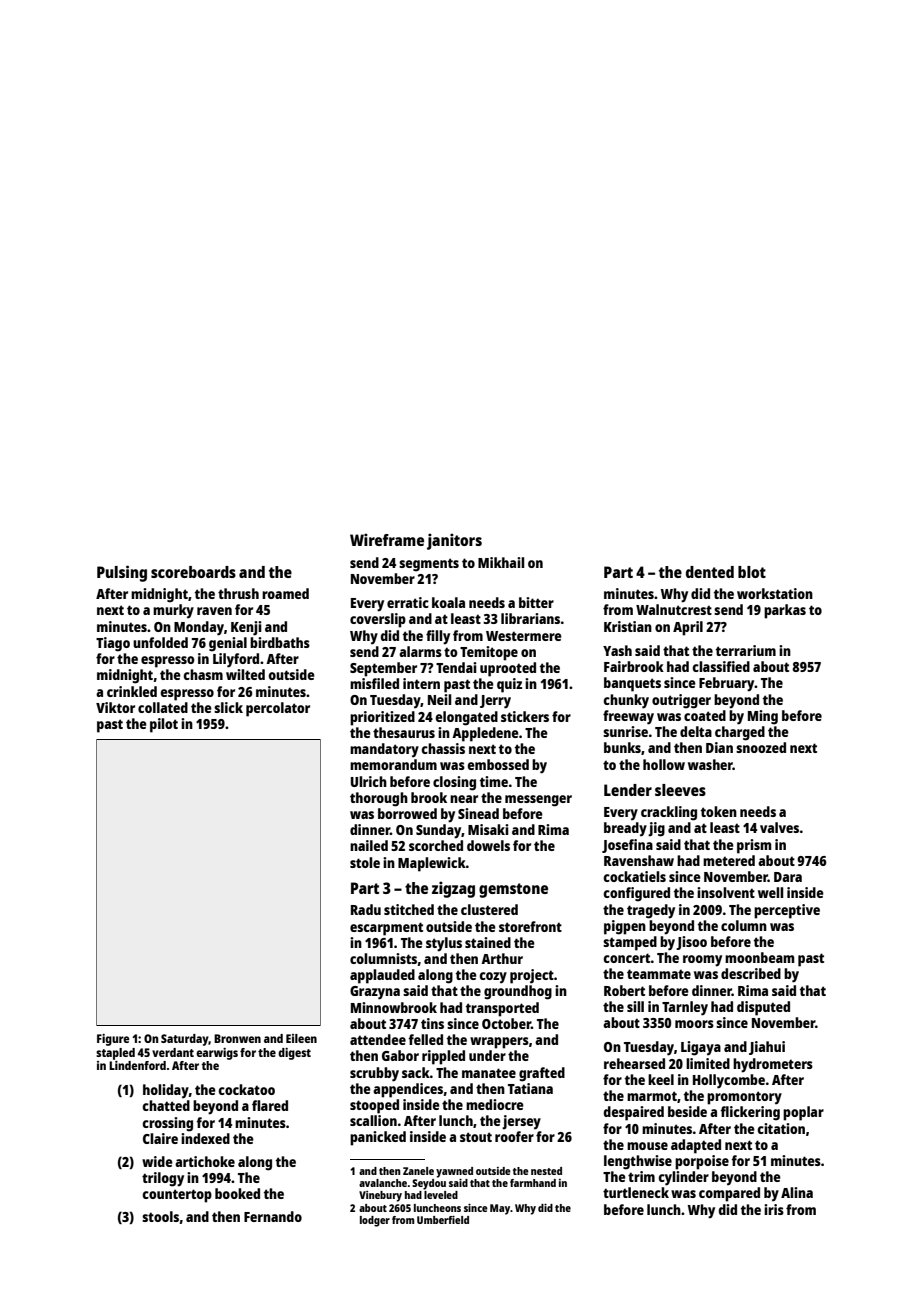 This image has height=1308, width=924. What do you see at coordinates (408, 602) in the image?
I see `erratic` at bounding box center [408, 602].
